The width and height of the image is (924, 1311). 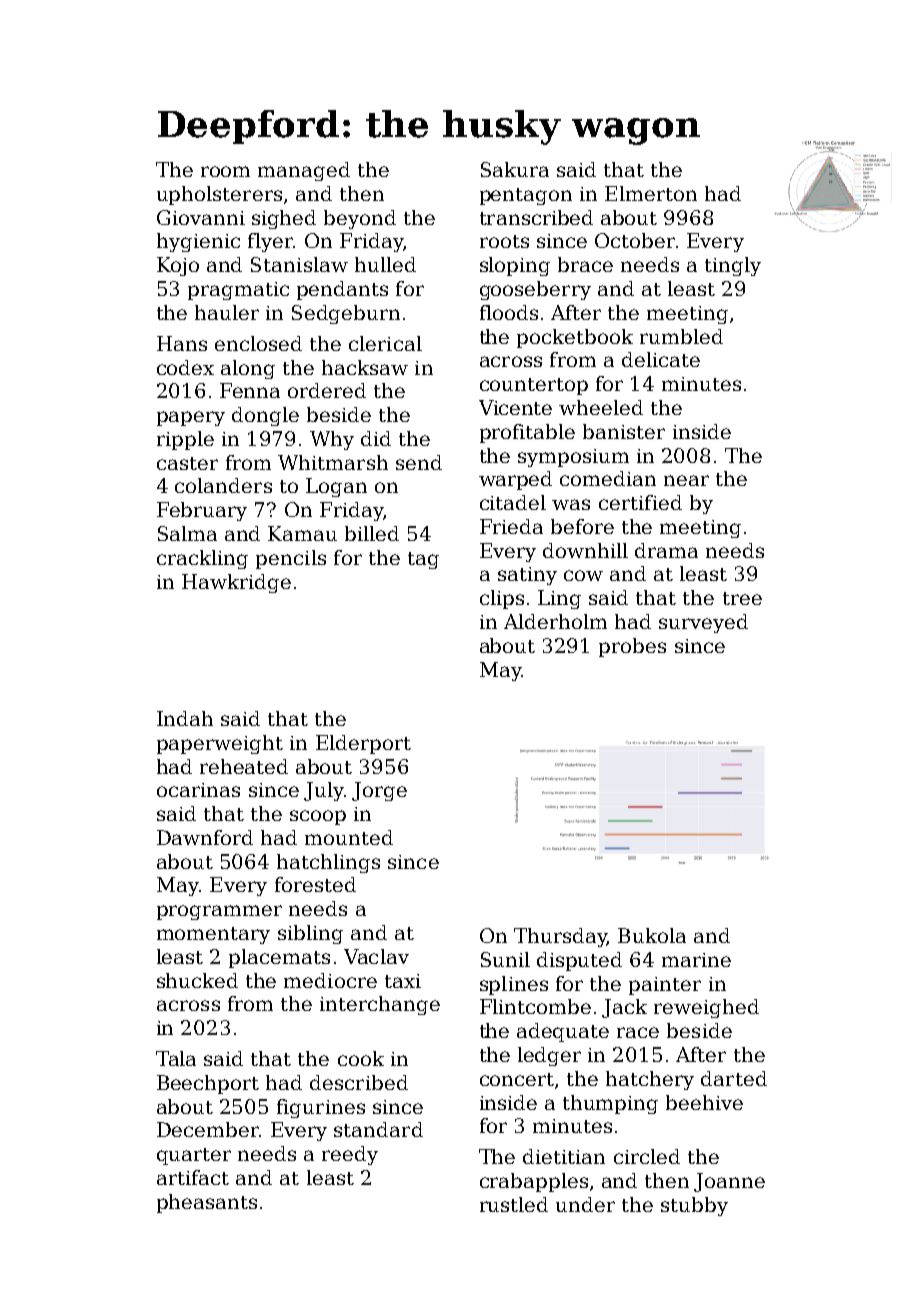 What do you see at coordinates (304, 171) in the image?
I see `managed` at bounding box center [304, 171].
